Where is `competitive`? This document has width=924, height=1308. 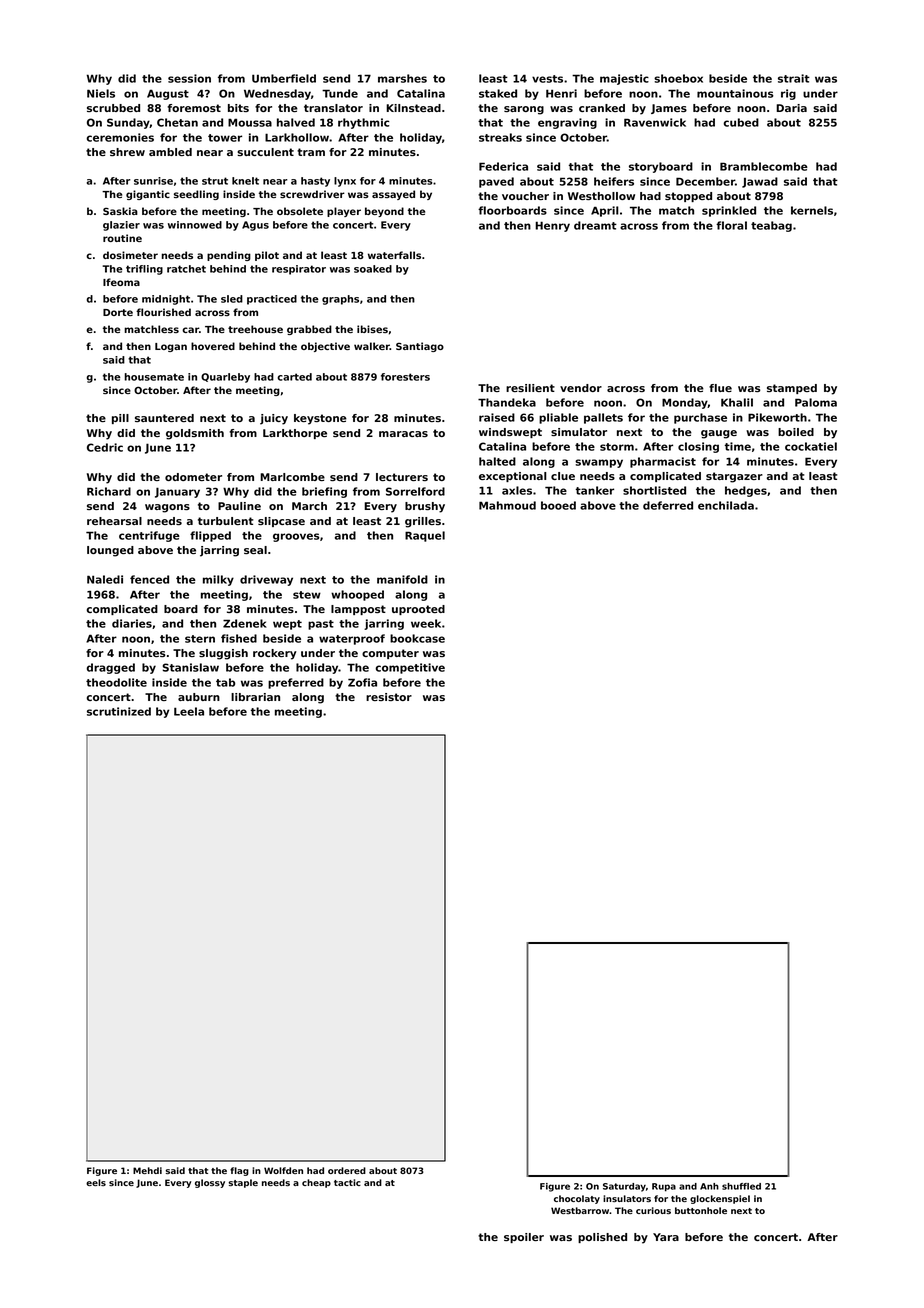
competitive is located at coordinates (410, 668).
